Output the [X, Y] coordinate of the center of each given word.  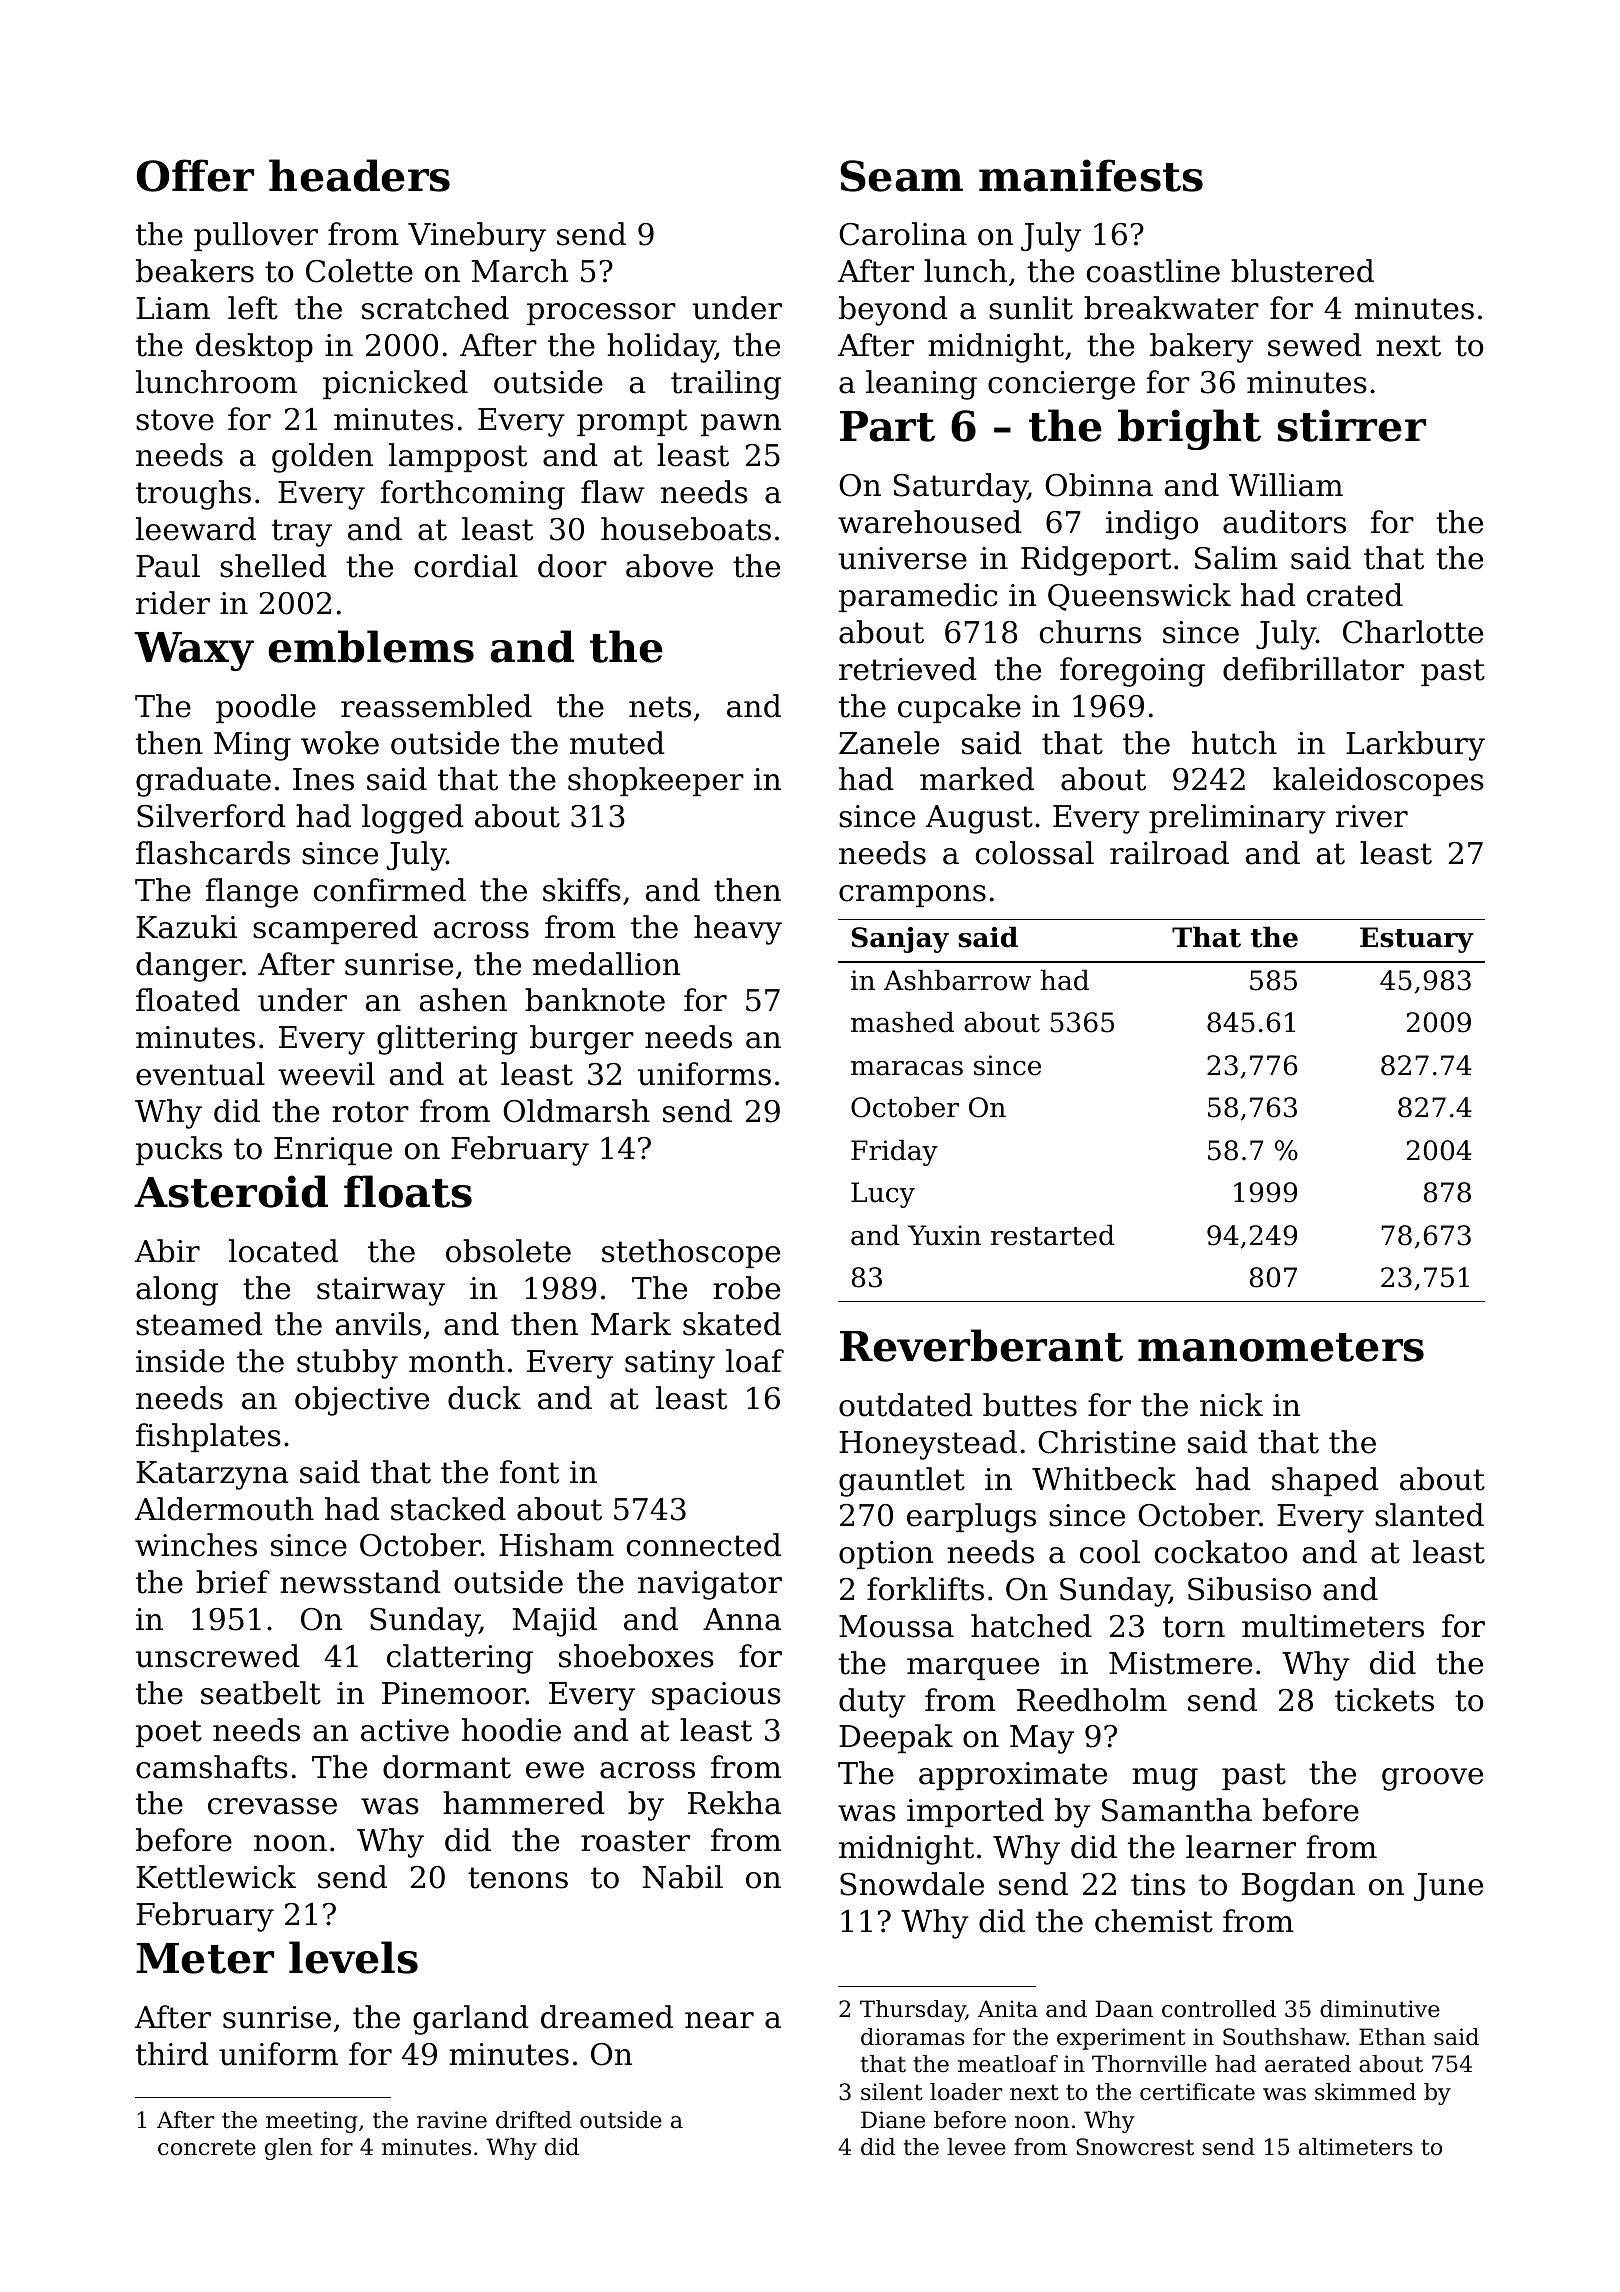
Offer [195, 175]
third [172, 2054]
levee [976, 2147]
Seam [901, 176]
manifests [1091, 175]
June [1448, 1887]
